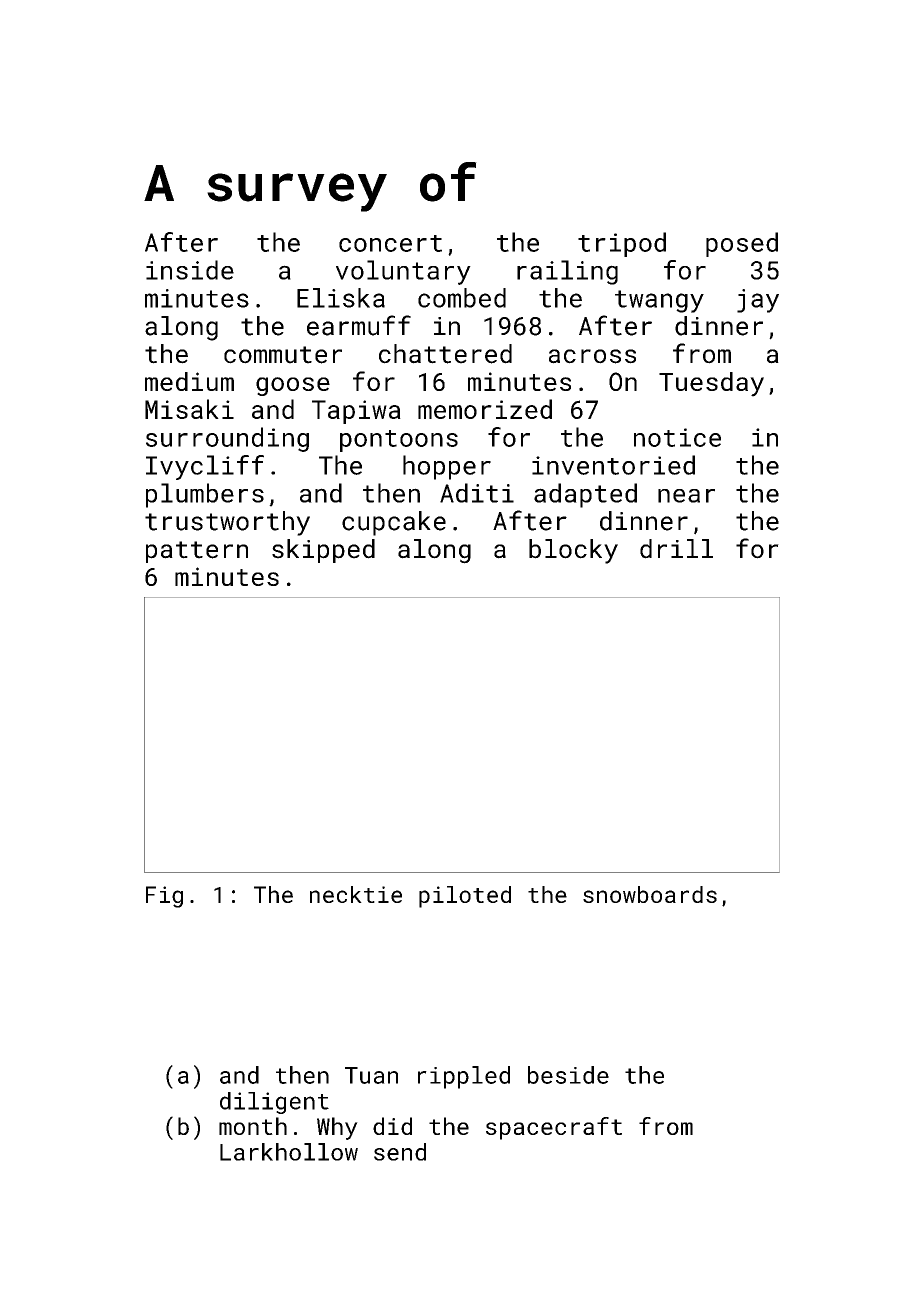  I want to click on cupcake, so click(394, 523).
